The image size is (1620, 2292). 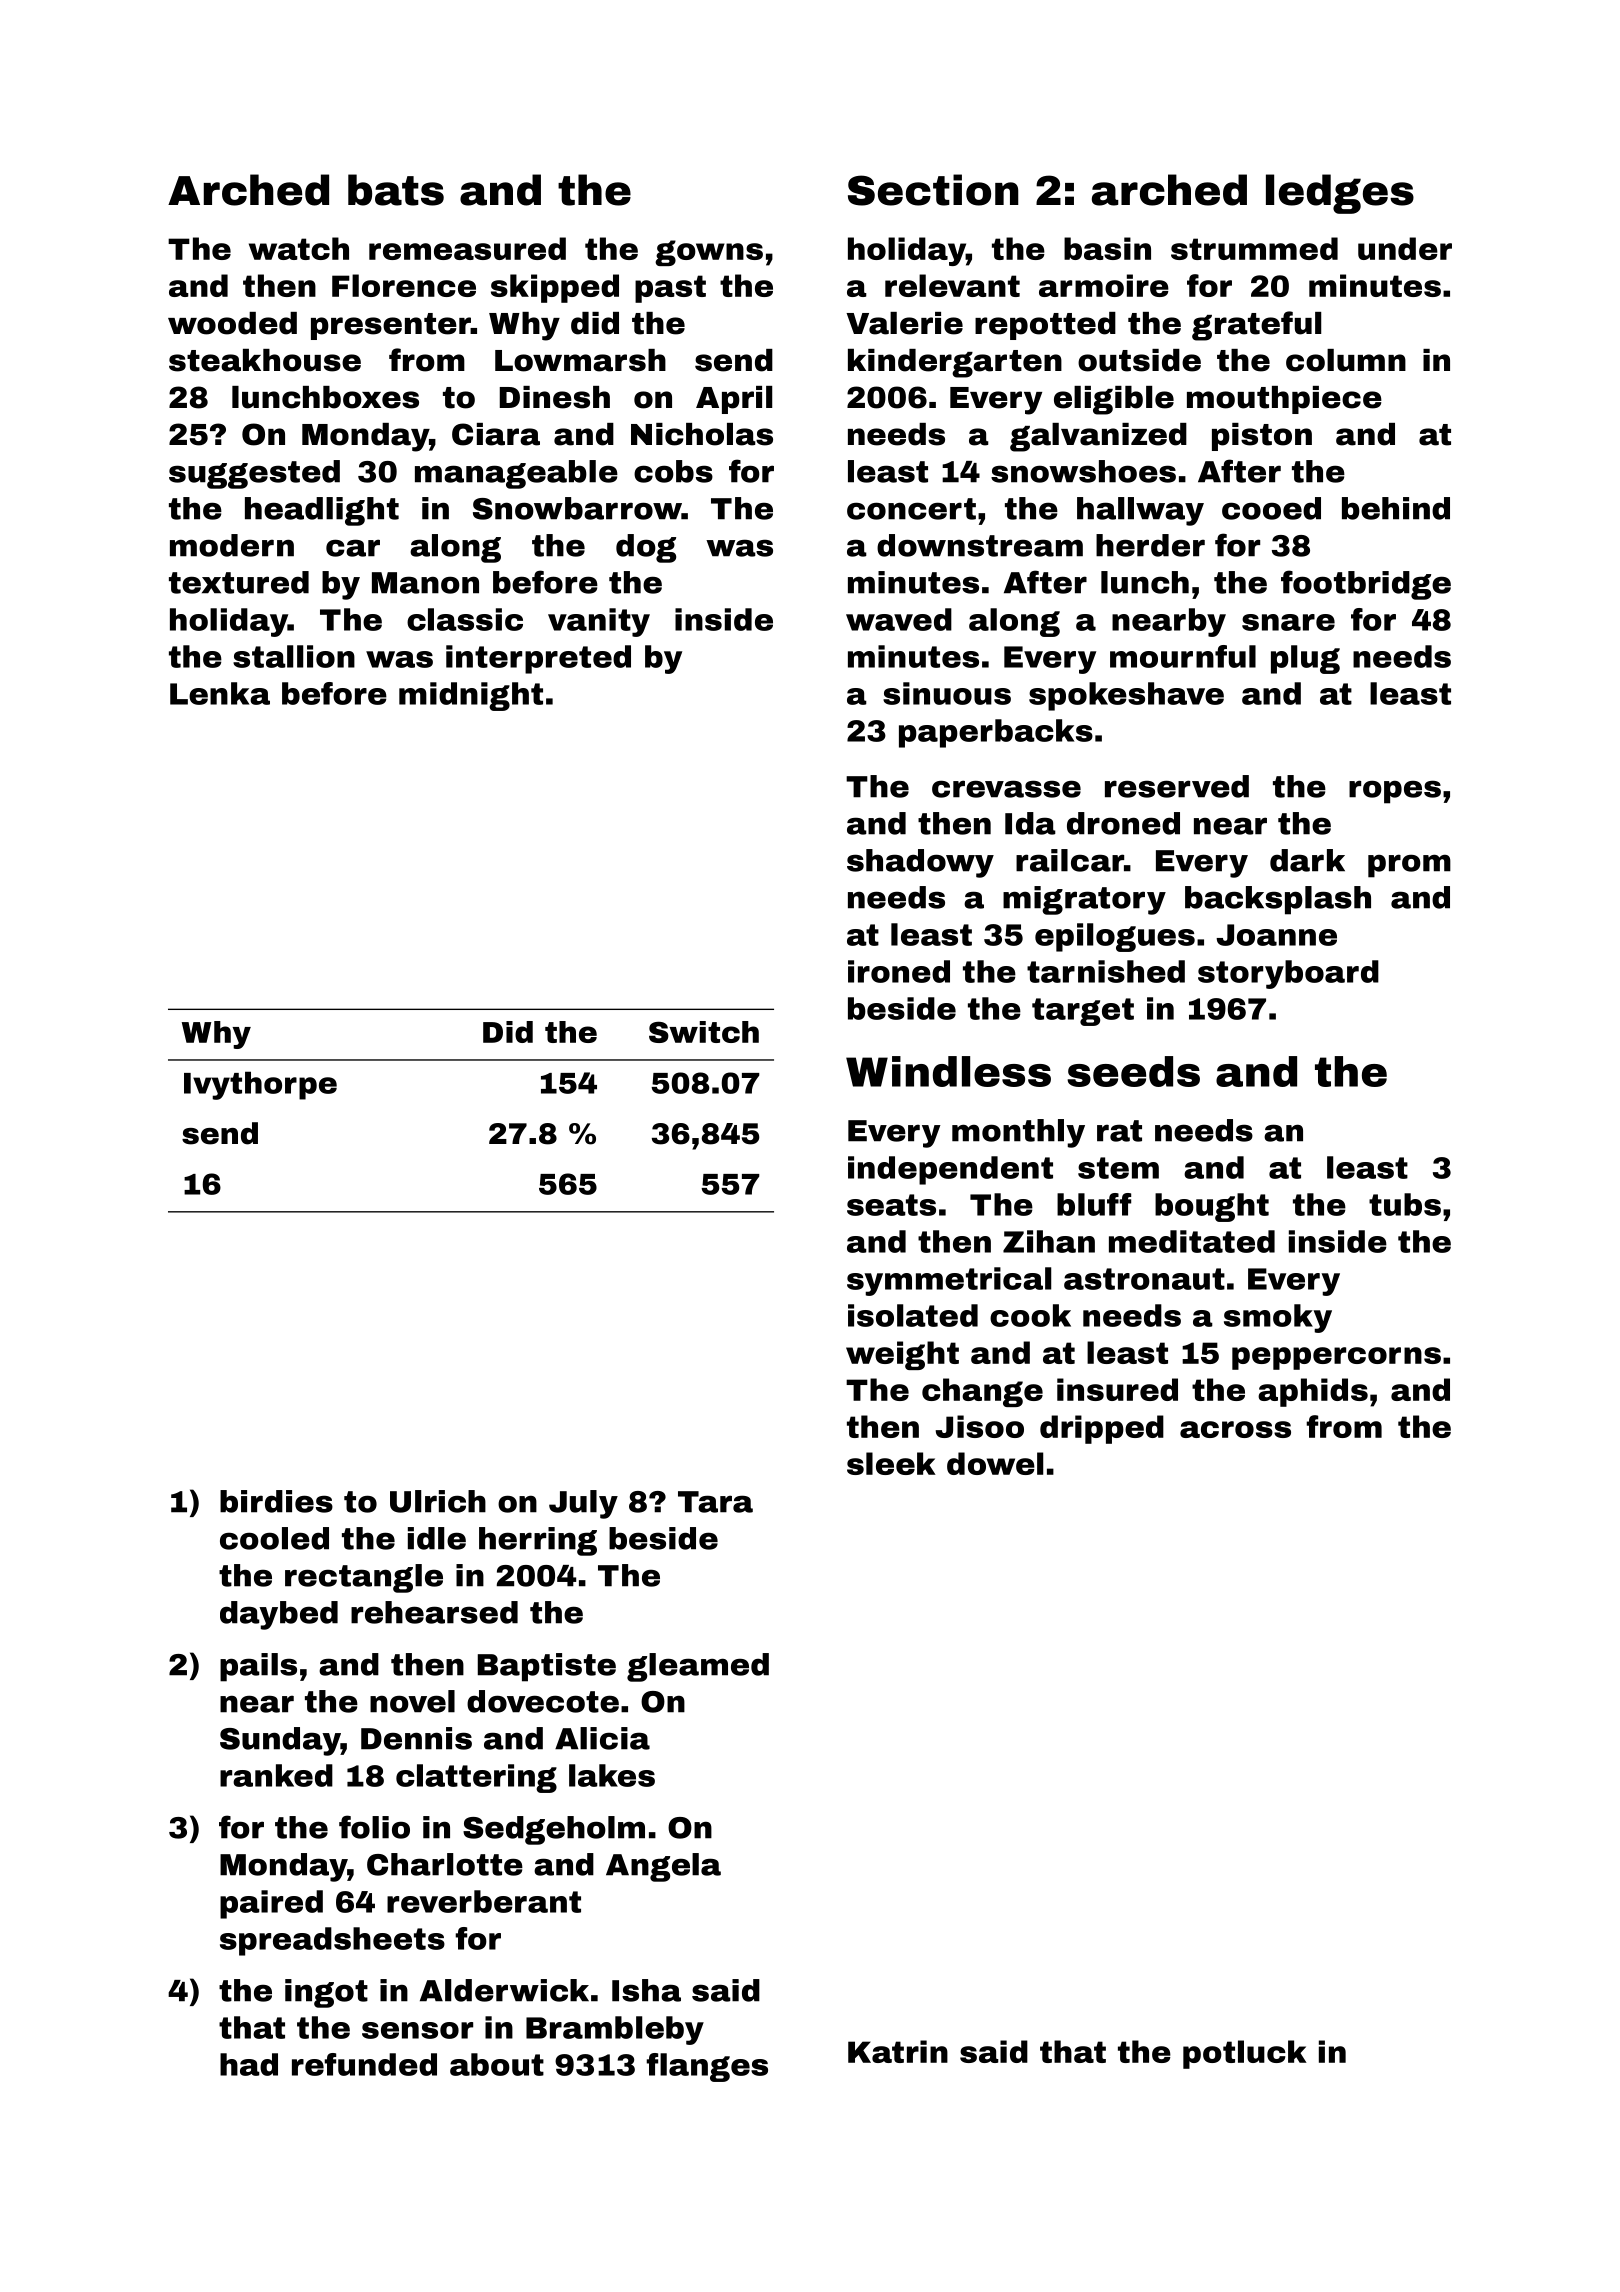 I want to click on seats, so click(x=891, y=1205).
